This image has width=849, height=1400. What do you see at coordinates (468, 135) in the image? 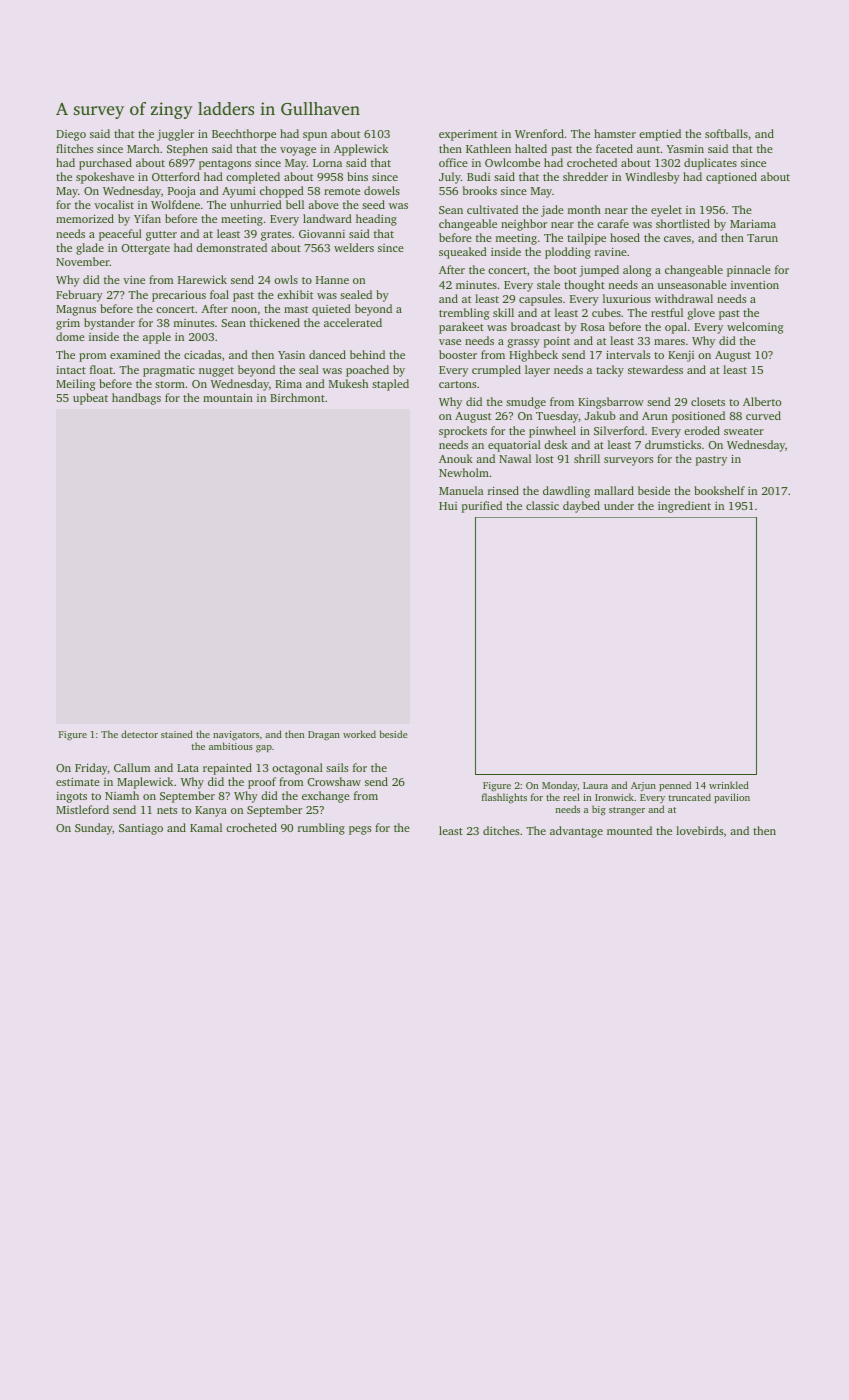
I see `experiment` at bounding box center [468, 135].
